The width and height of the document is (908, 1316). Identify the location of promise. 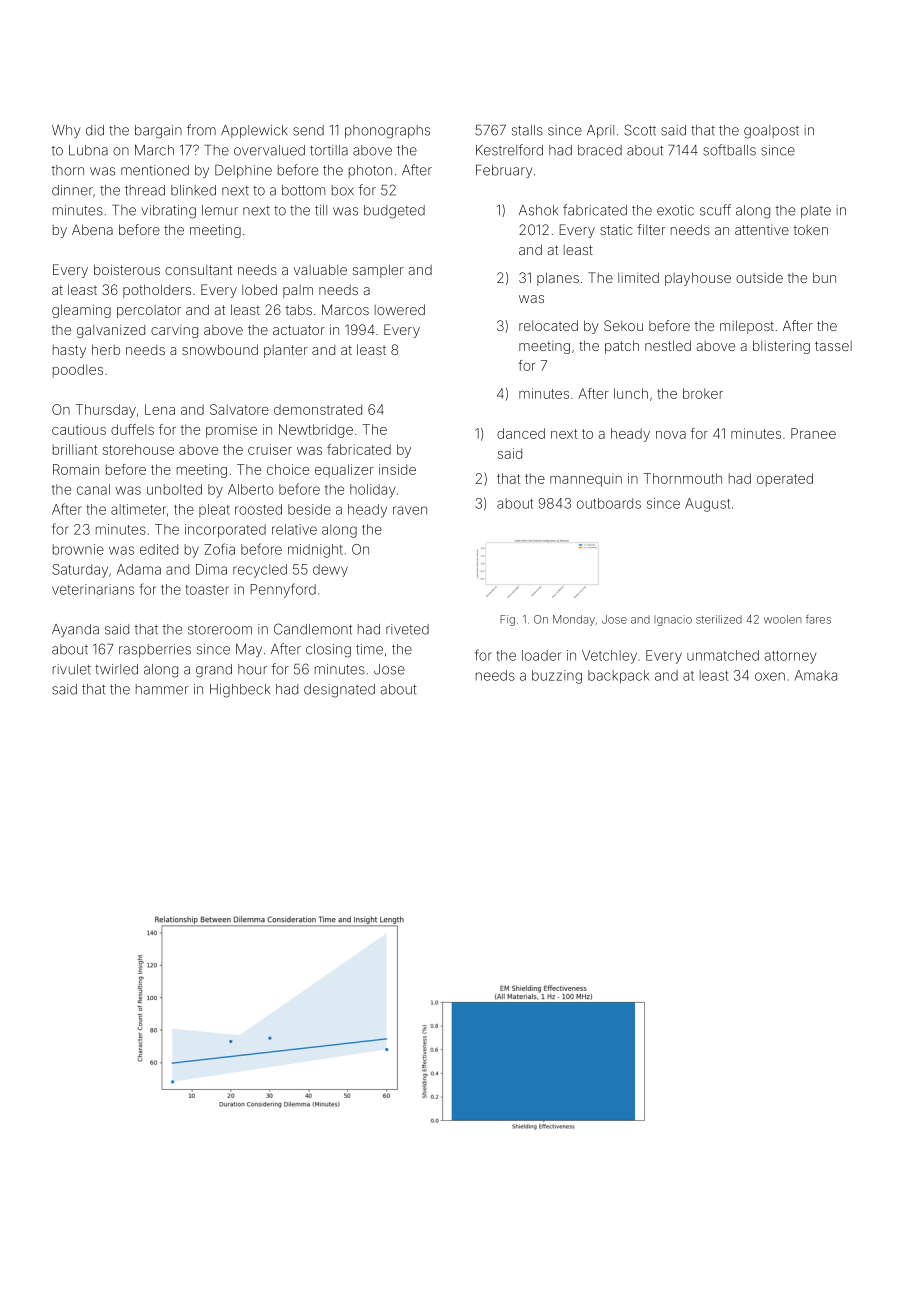
(231, 431).
